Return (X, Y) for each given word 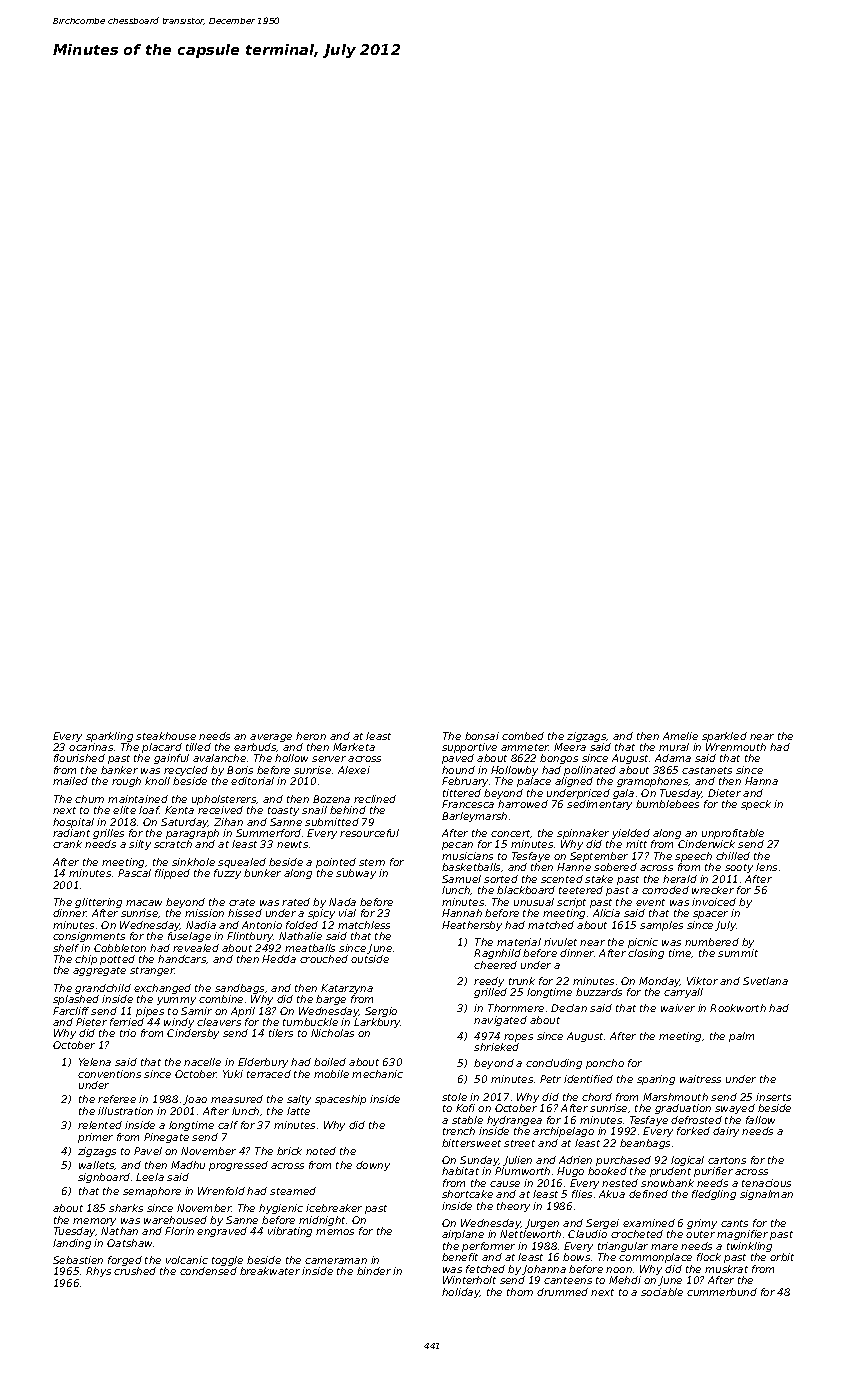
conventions (109, 1074)
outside (370, 959)
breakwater (270, 1271)
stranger (152, 971)
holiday (461, 1293)
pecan (457, 846)
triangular (623, 1247)
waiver (678, 1008)
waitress (700, 1079)
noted (321, 1151)
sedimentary (599, 805)
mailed (70, 781)
